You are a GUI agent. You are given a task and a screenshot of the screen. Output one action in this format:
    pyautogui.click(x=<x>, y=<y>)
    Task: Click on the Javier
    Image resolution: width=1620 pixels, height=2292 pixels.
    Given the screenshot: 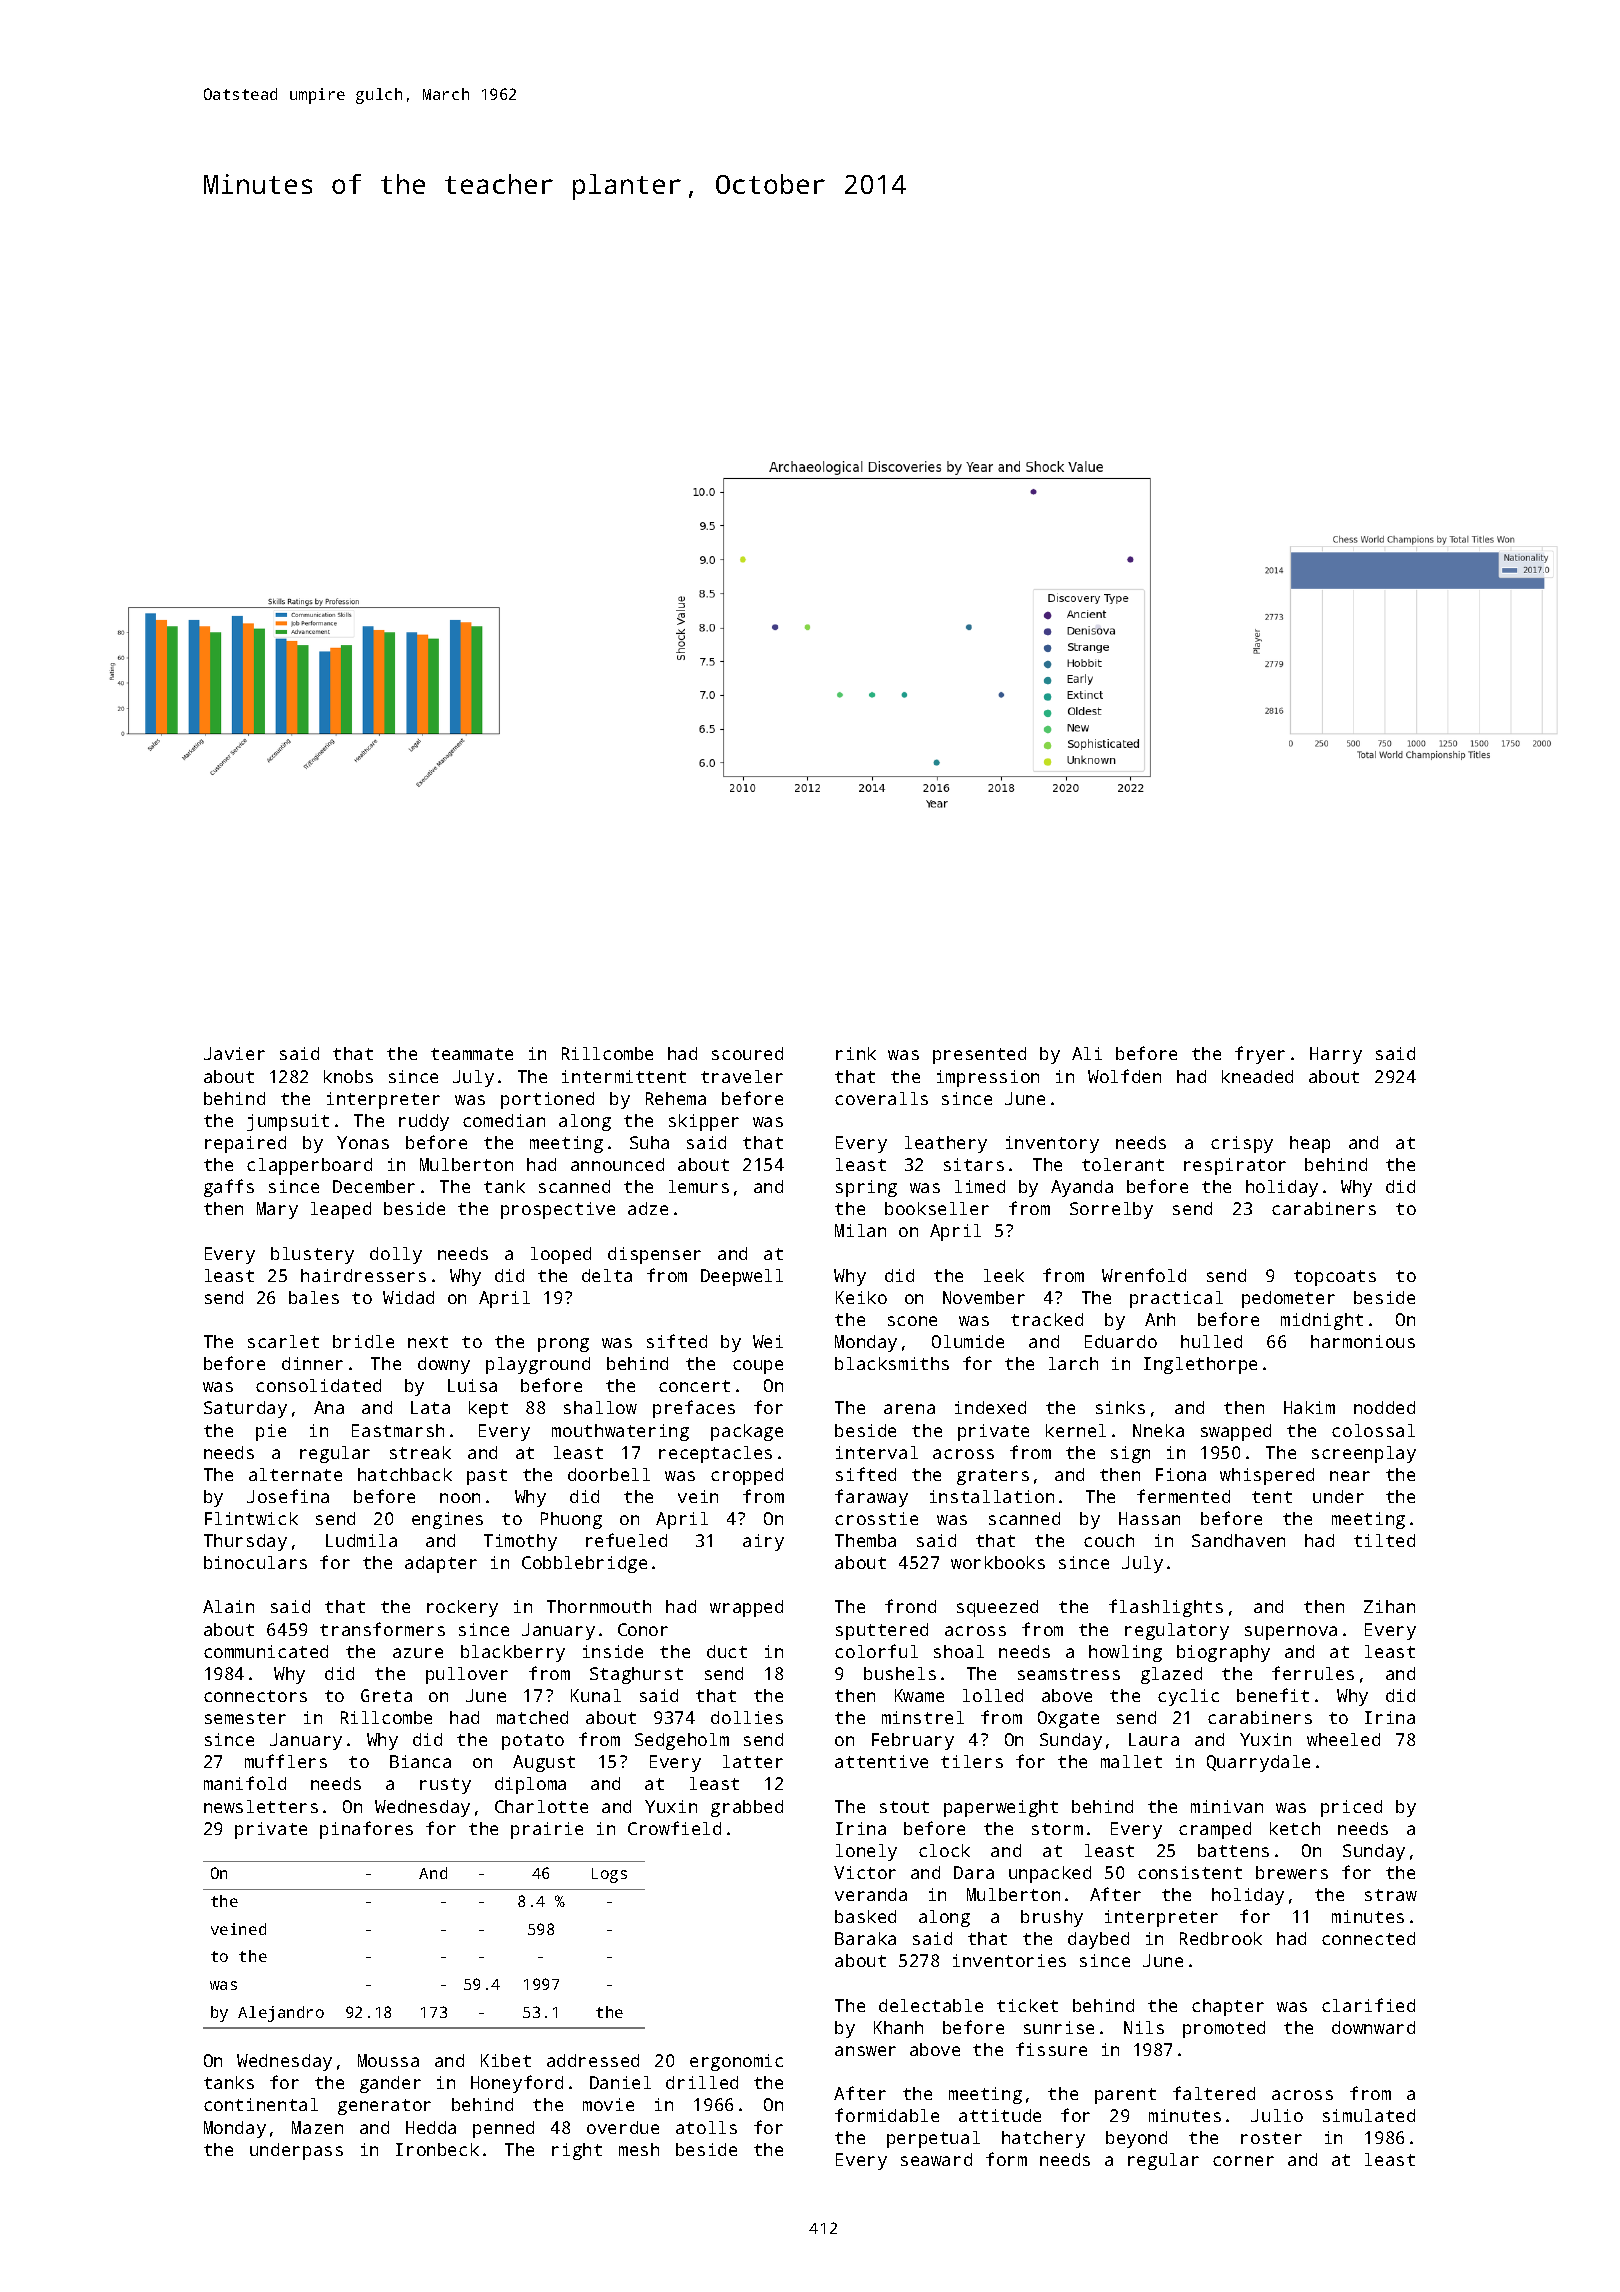 What is the action you would take?
    pyautogui.click(x=234, y=1053)
